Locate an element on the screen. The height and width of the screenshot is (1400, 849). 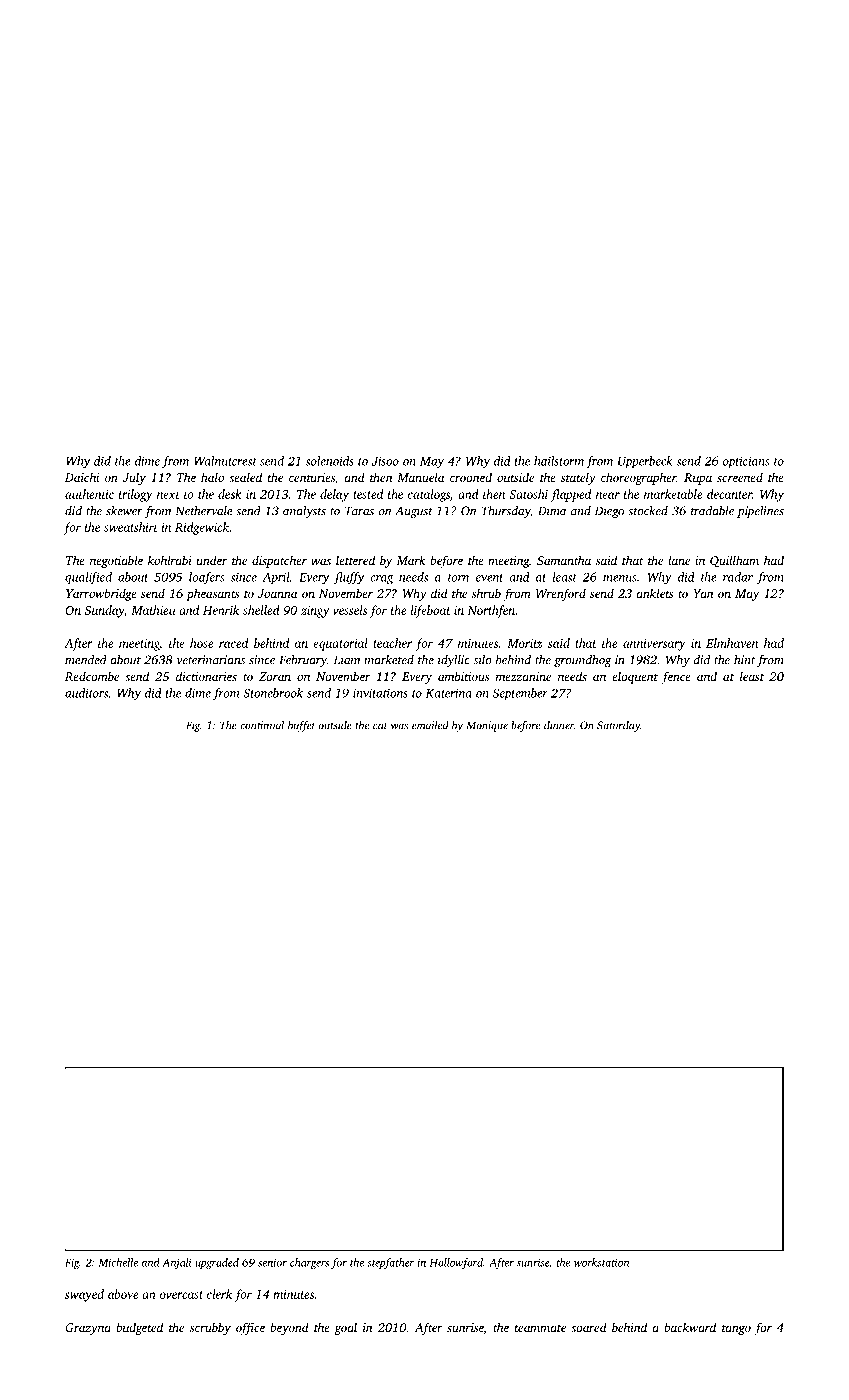
Sunday is located at coordinates (104, 611).
